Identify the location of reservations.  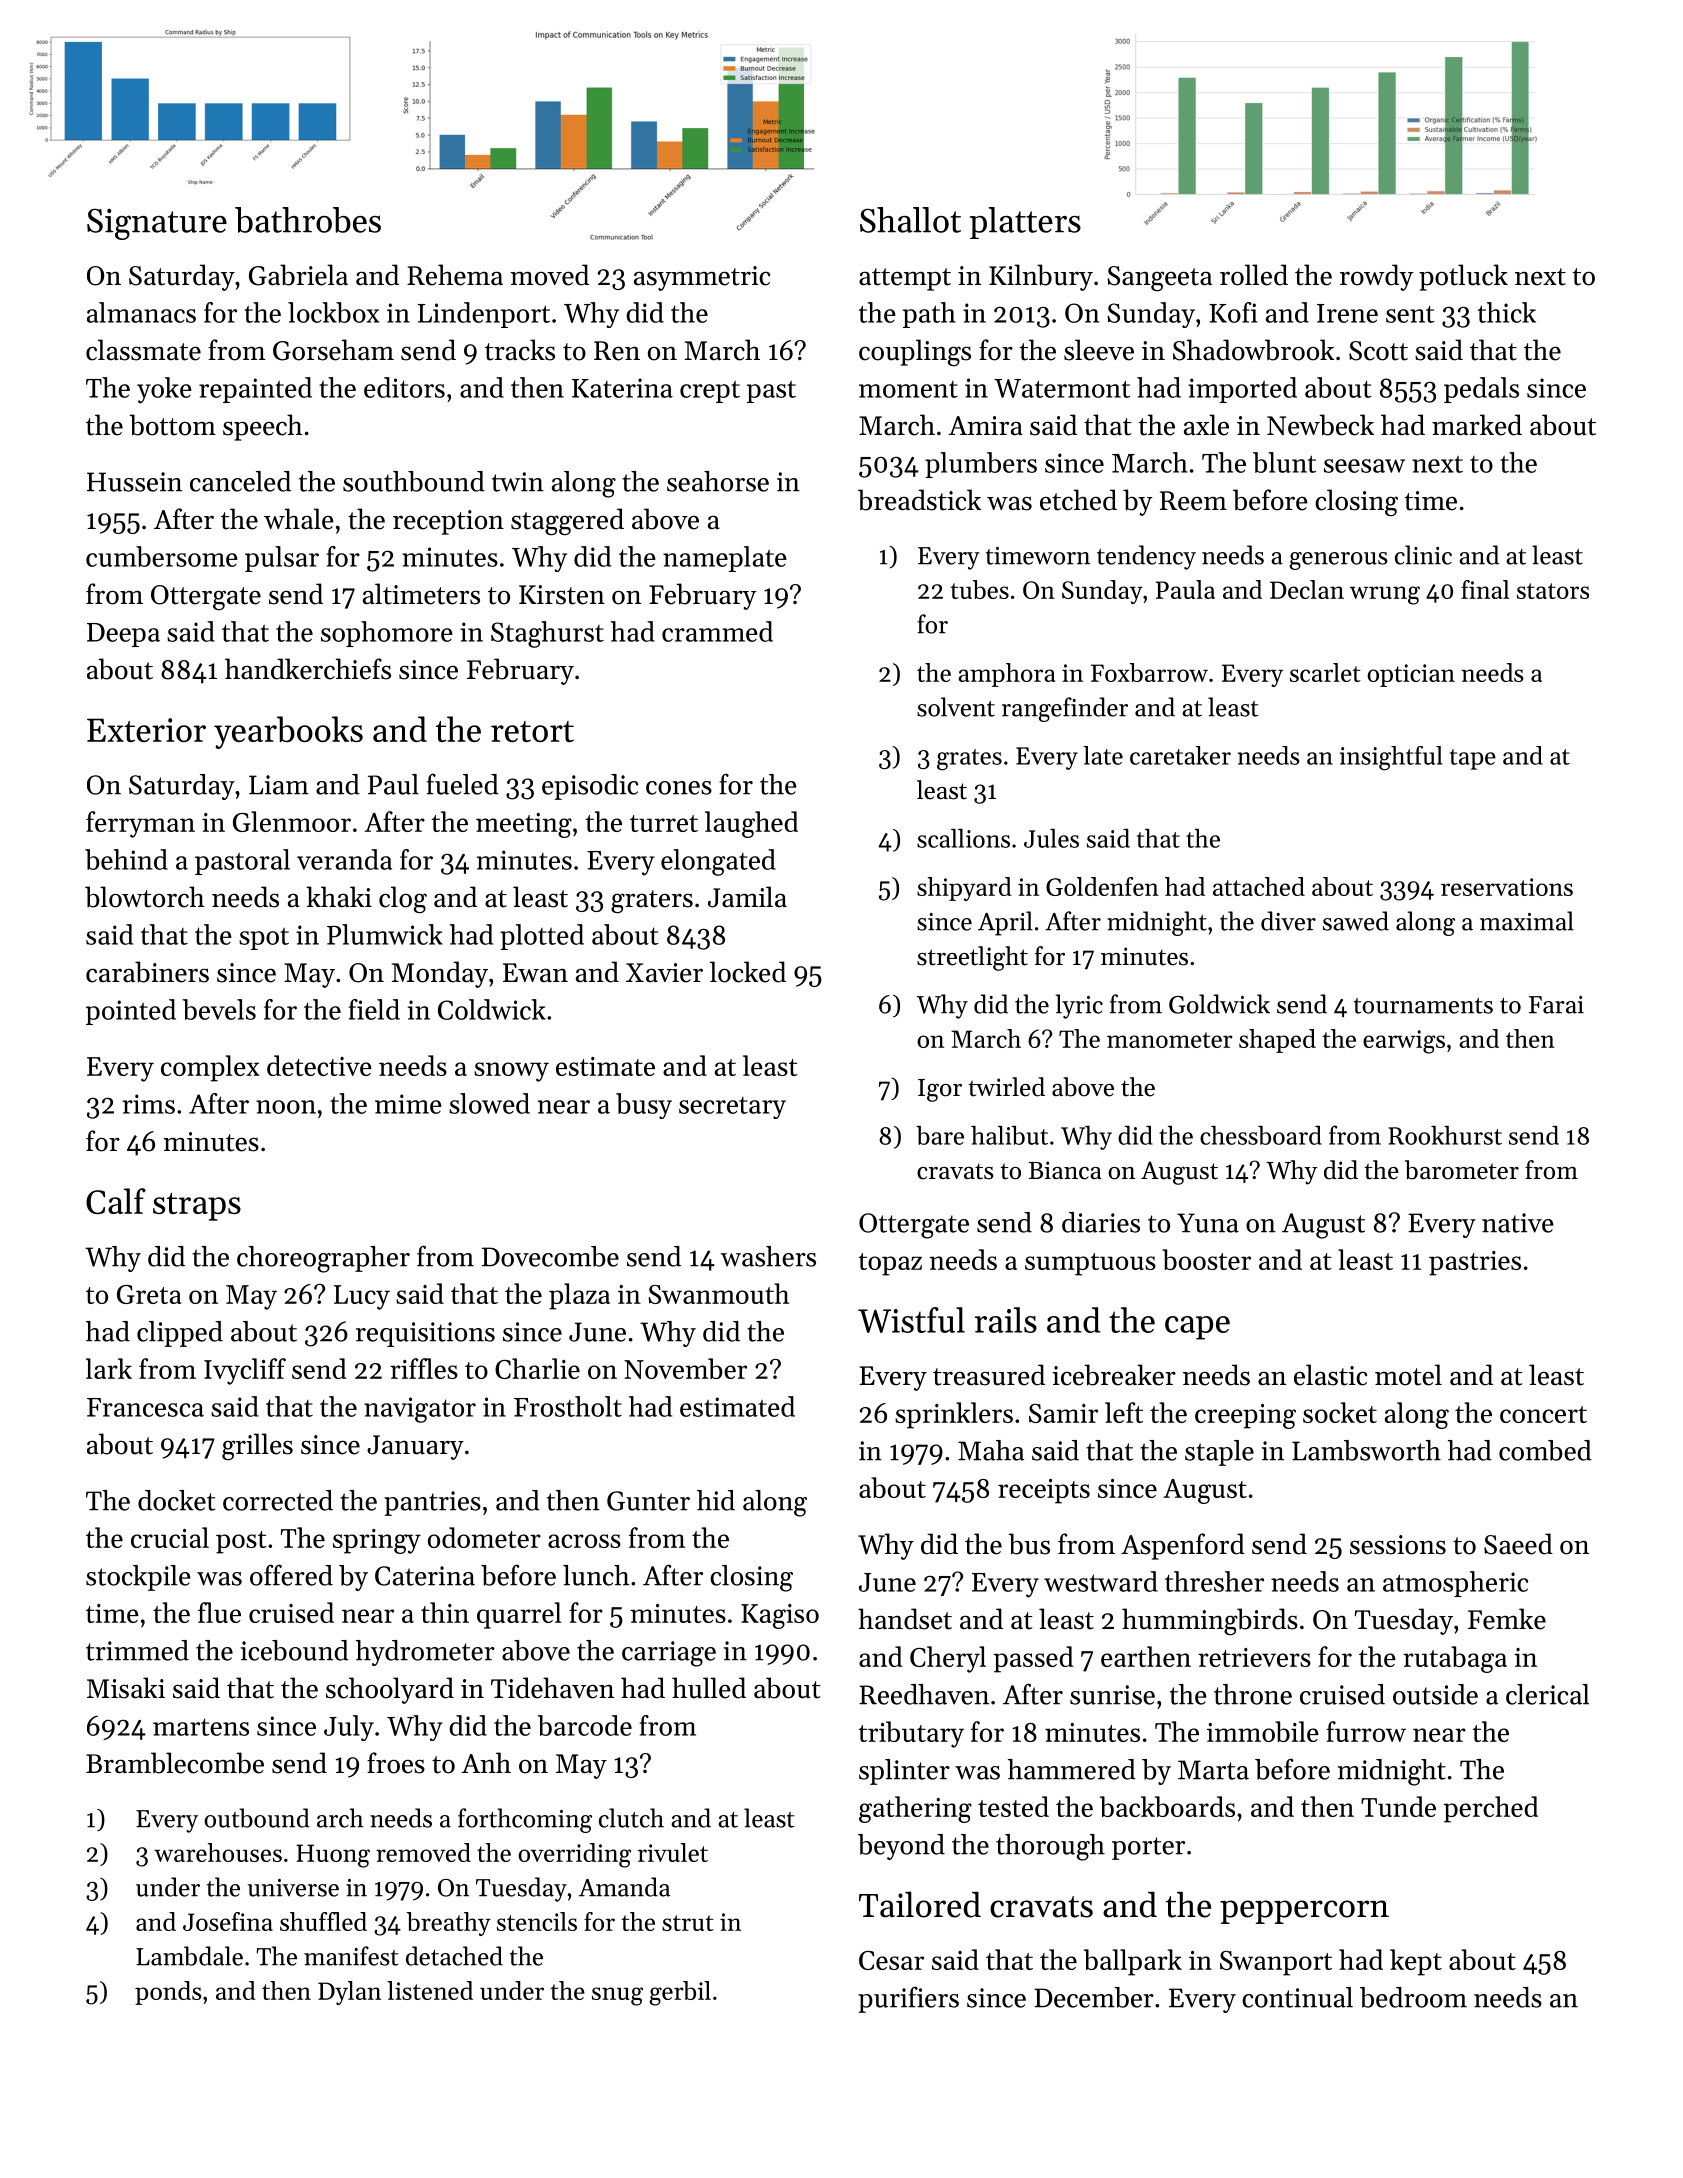
(1507, 887).
